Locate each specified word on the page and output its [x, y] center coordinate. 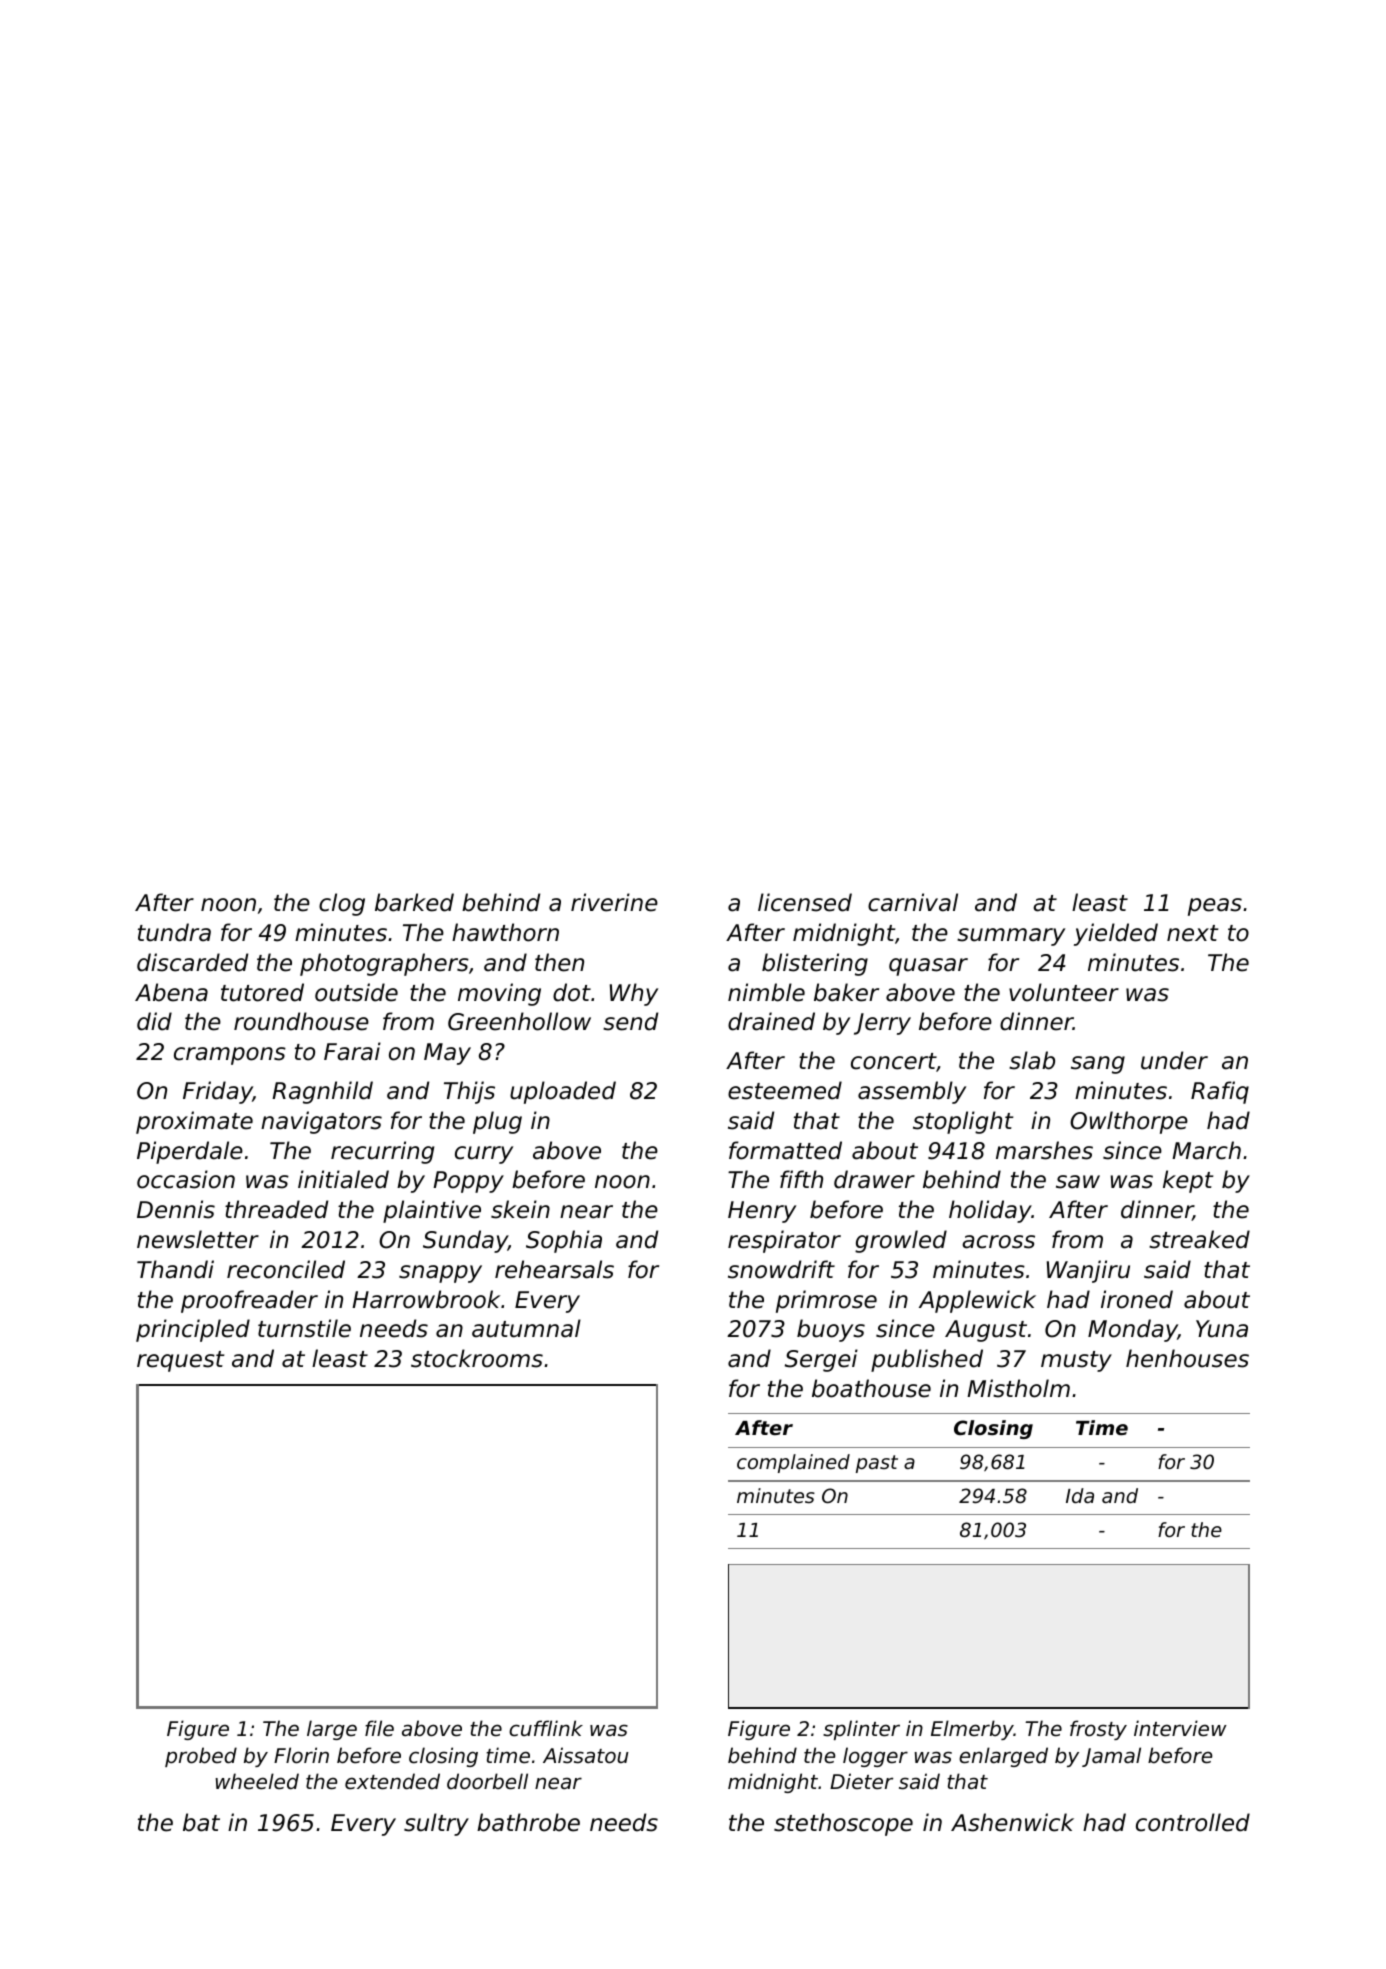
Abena [171, 992]
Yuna [1222, 1329]
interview [1180, 1728]
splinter [861, 1730]
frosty [1098, 1730]
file [379, 1728]
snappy [440, 1274]
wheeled [257, 1781]
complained [793, 1463]
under [1174, 1060]
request [180, 1361]
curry [484, 1155]
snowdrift [781, 1269]
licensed [805, 902]
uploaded [563, 1092]
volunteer [1064, 992]
